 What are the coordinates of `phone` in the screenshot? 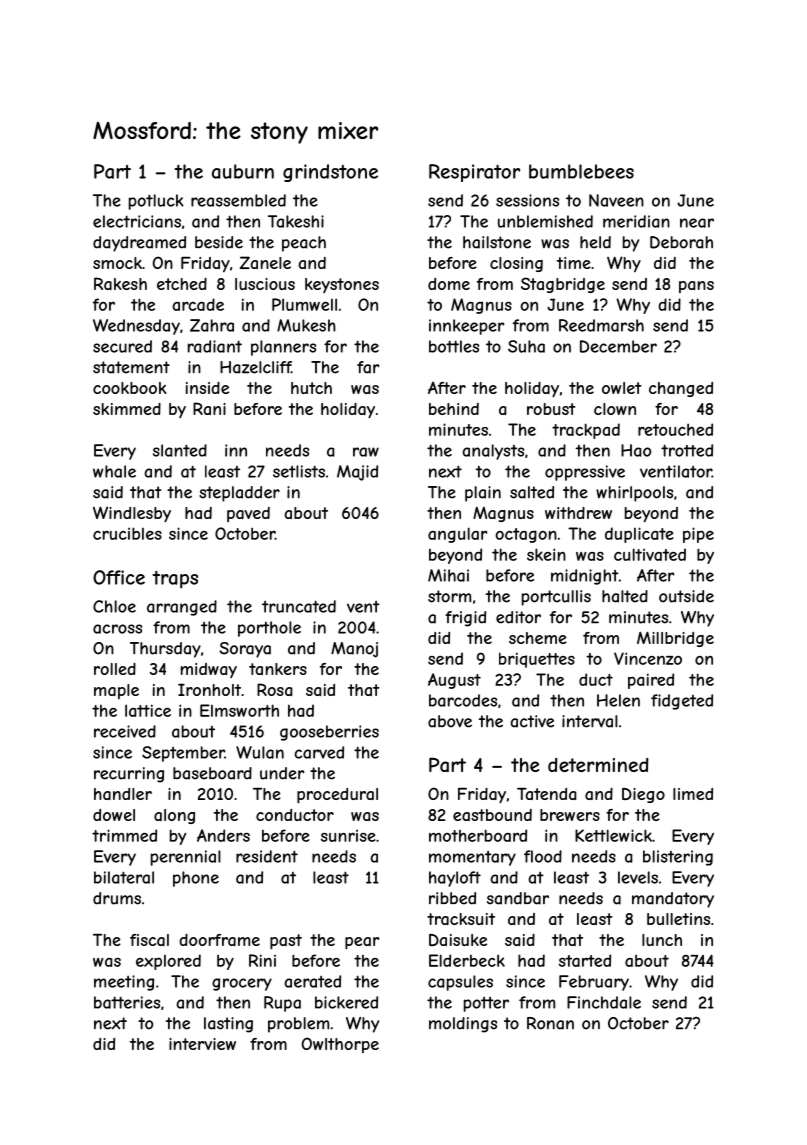 It's located at (196, 879).
